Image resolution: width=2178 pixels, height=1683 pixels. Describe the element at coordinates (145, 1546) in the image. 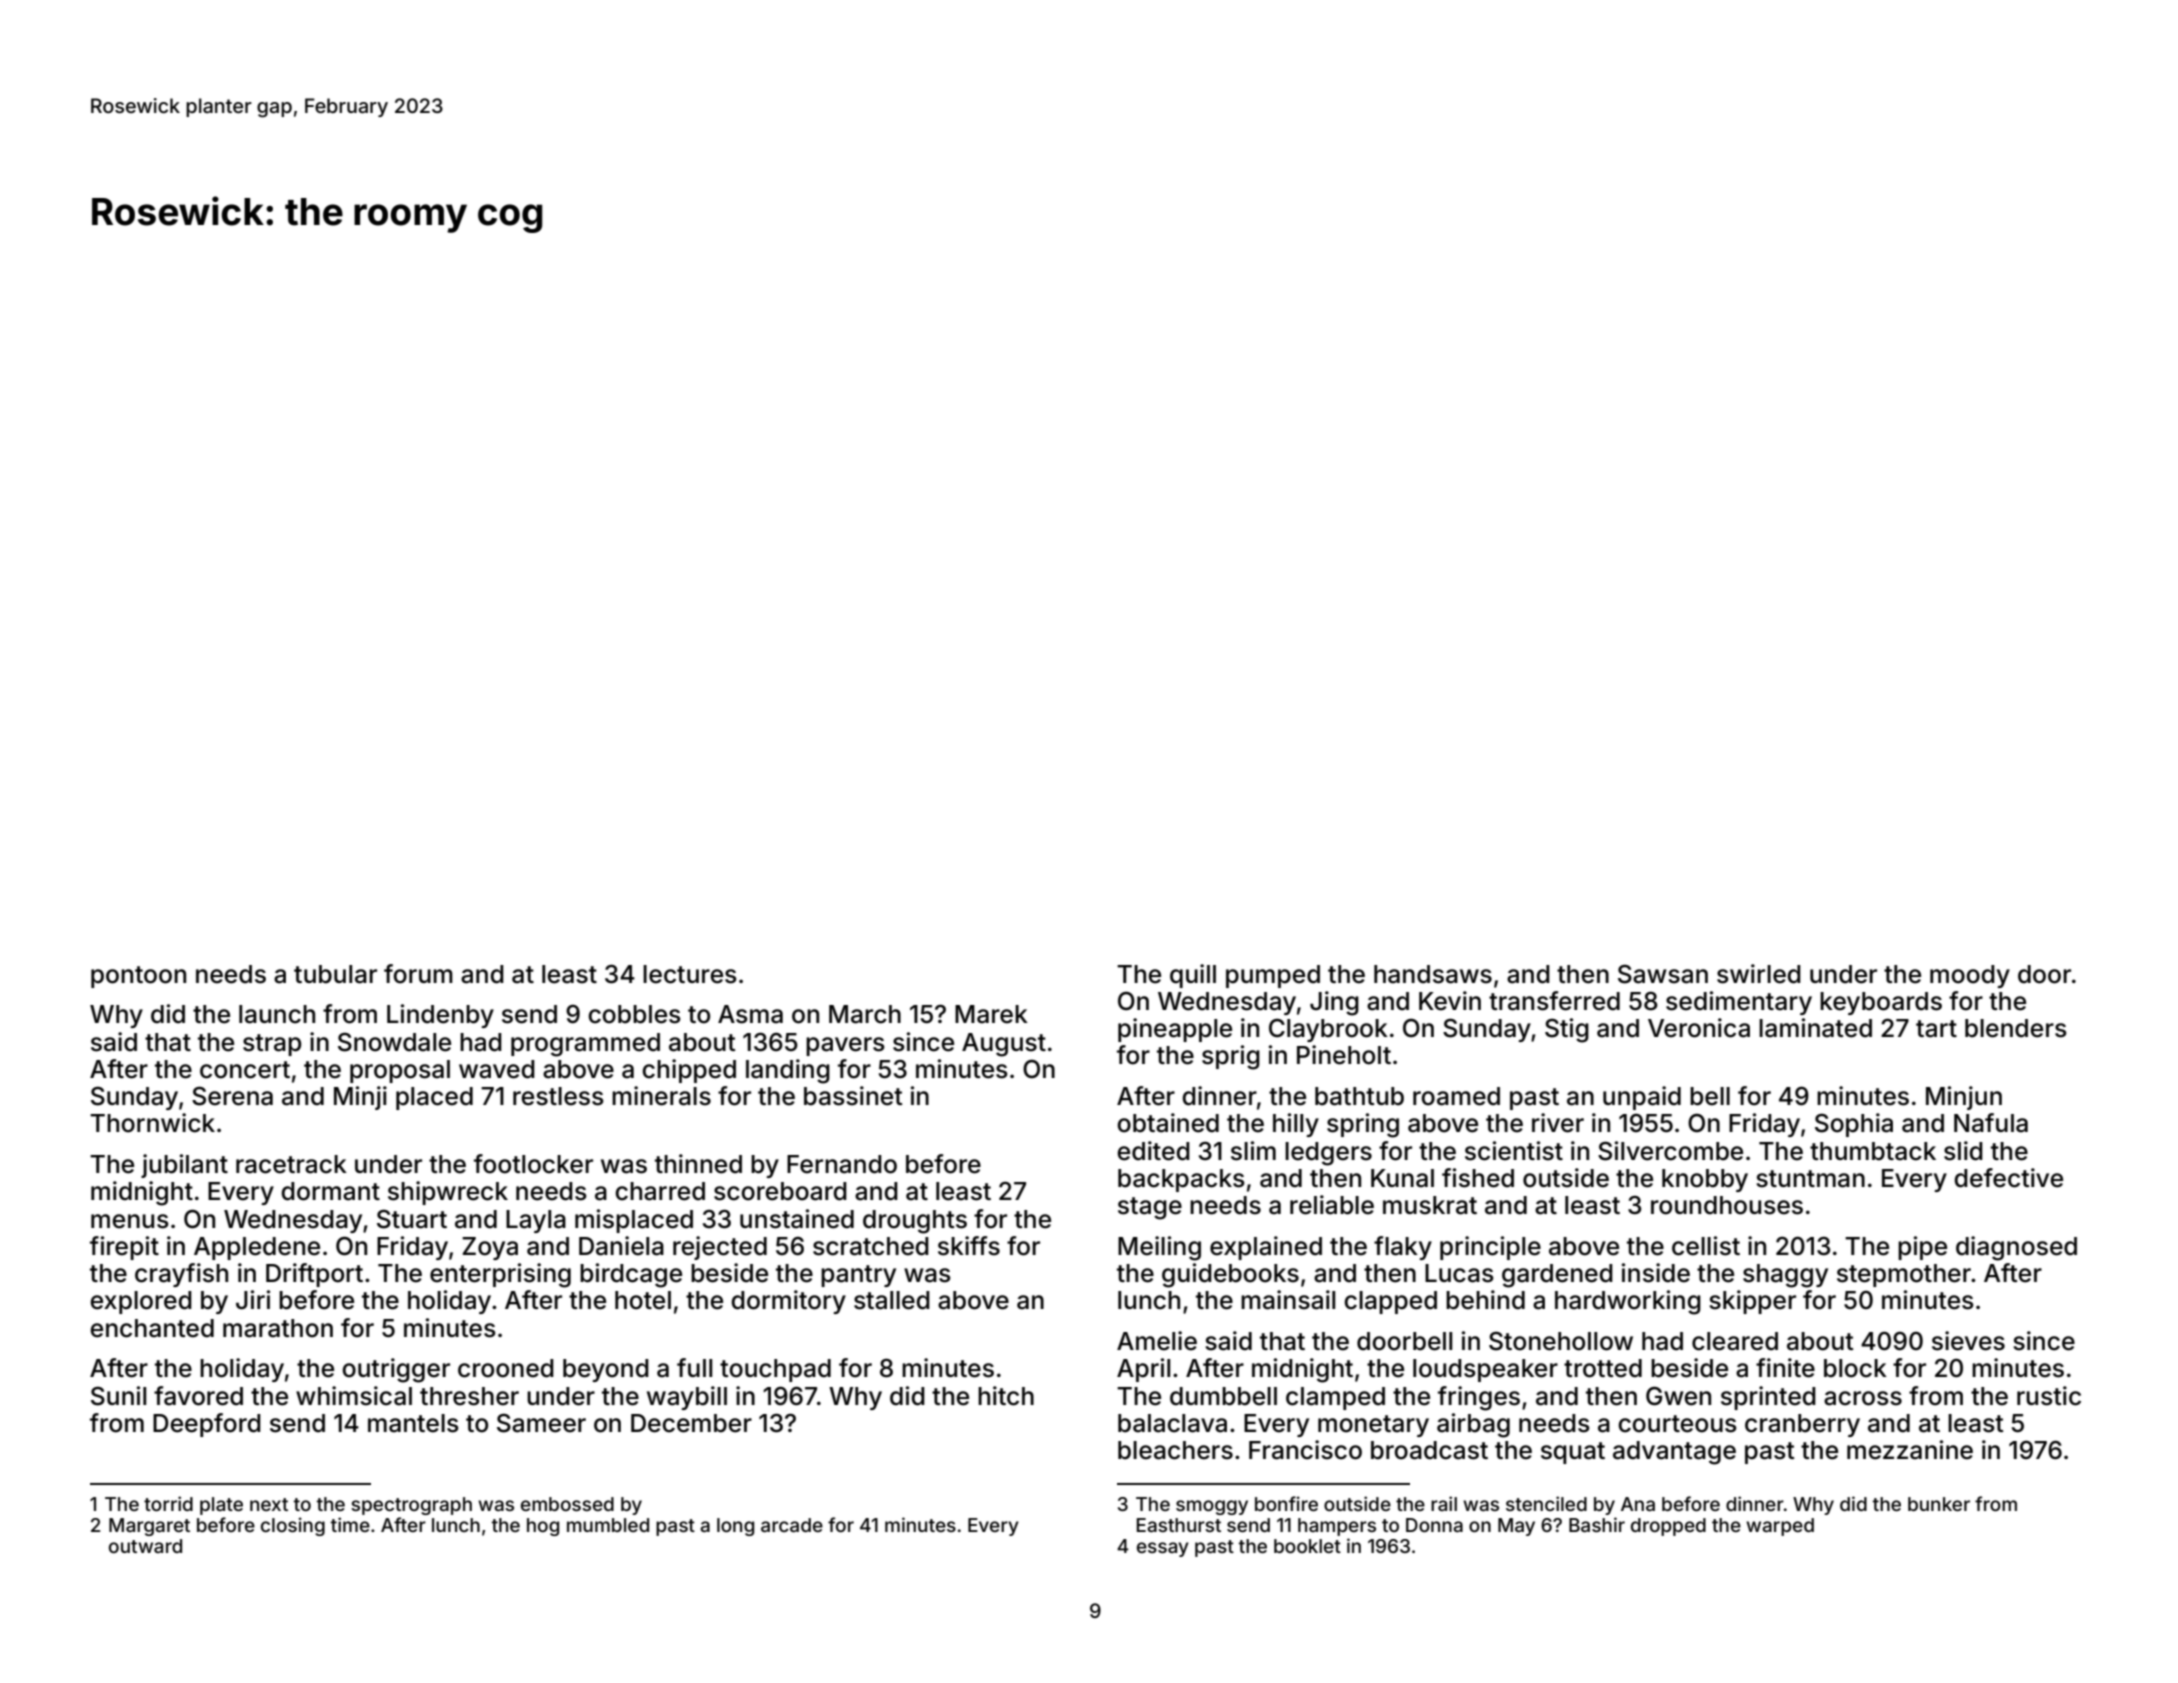

I see `outward` at that location.
